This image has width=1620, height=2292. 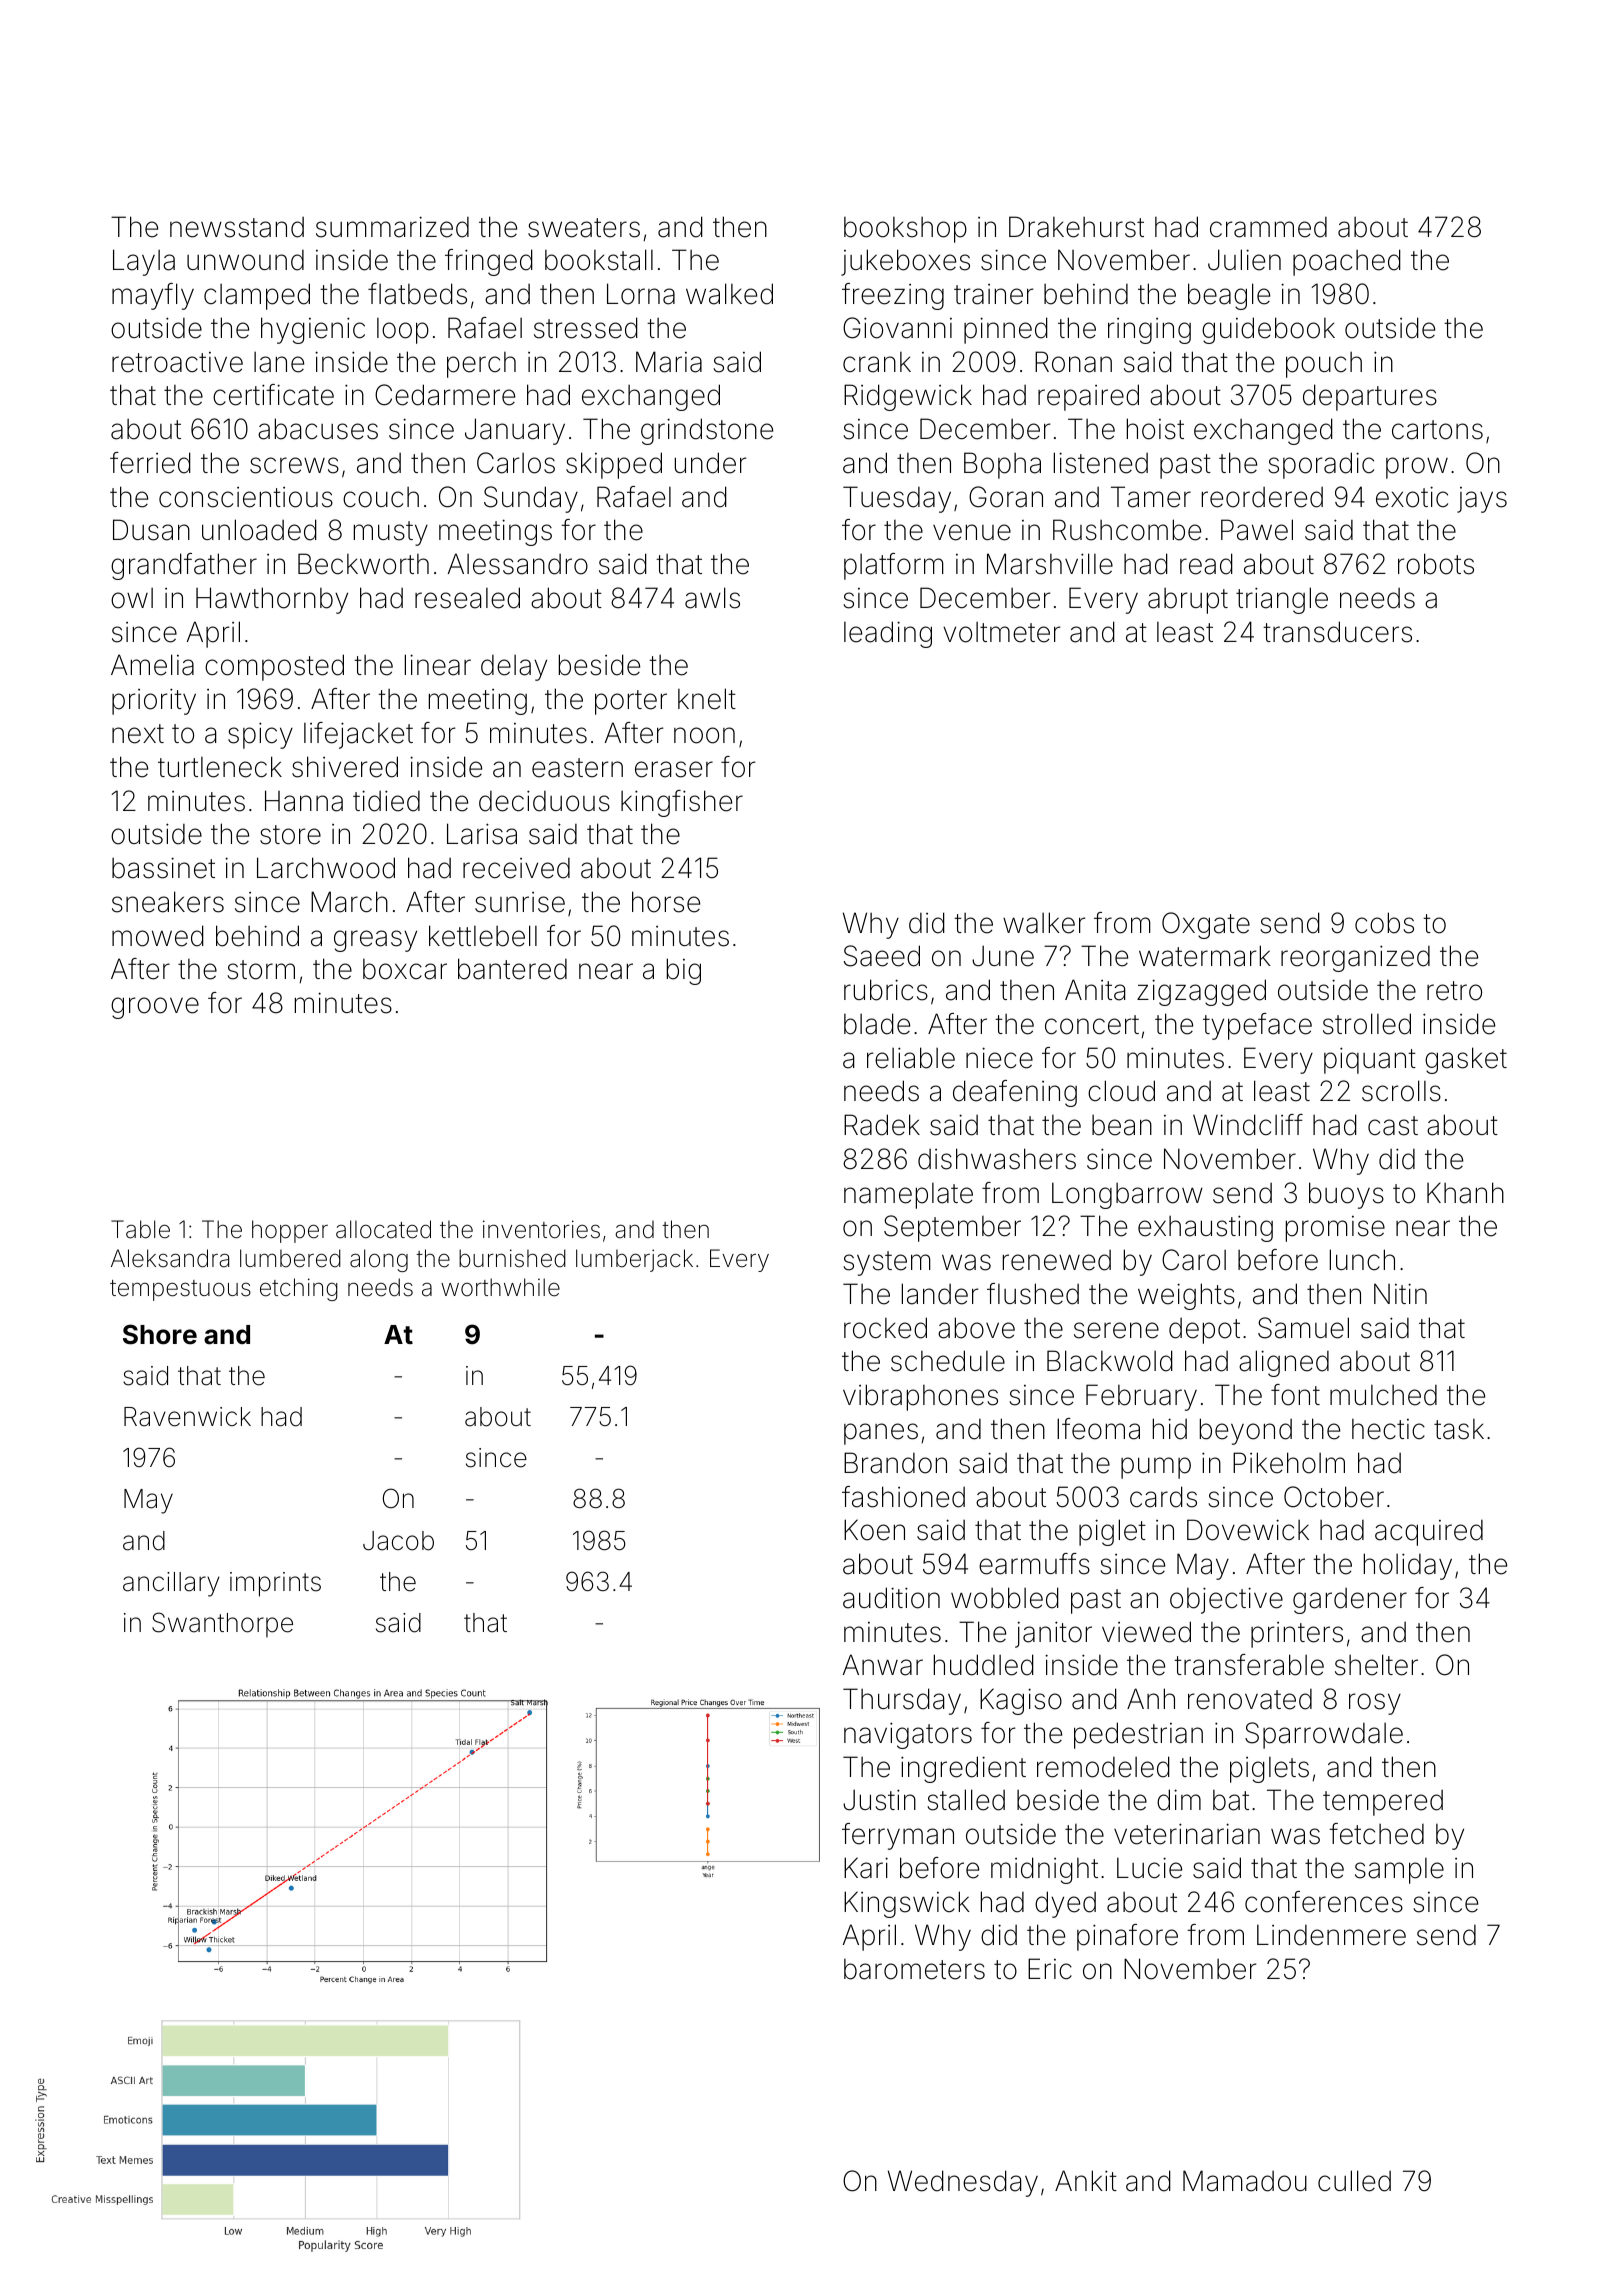 What do you see at coordinates (1436, 564) in the image?
I see `robots` at bounding box center [1436, 564].
